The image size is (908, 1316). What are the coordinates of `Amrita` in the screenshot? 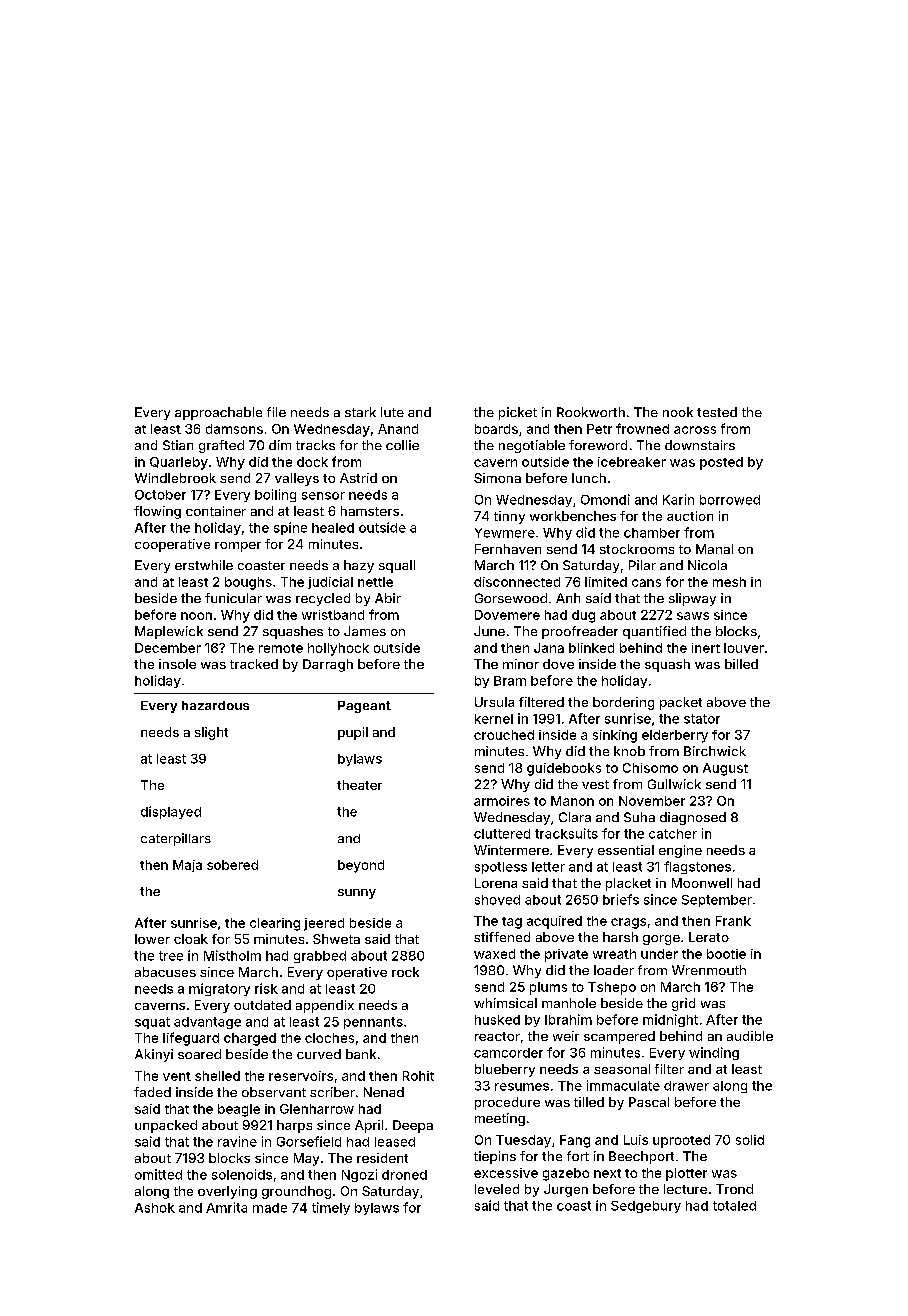 It's located at (226, 1207).
